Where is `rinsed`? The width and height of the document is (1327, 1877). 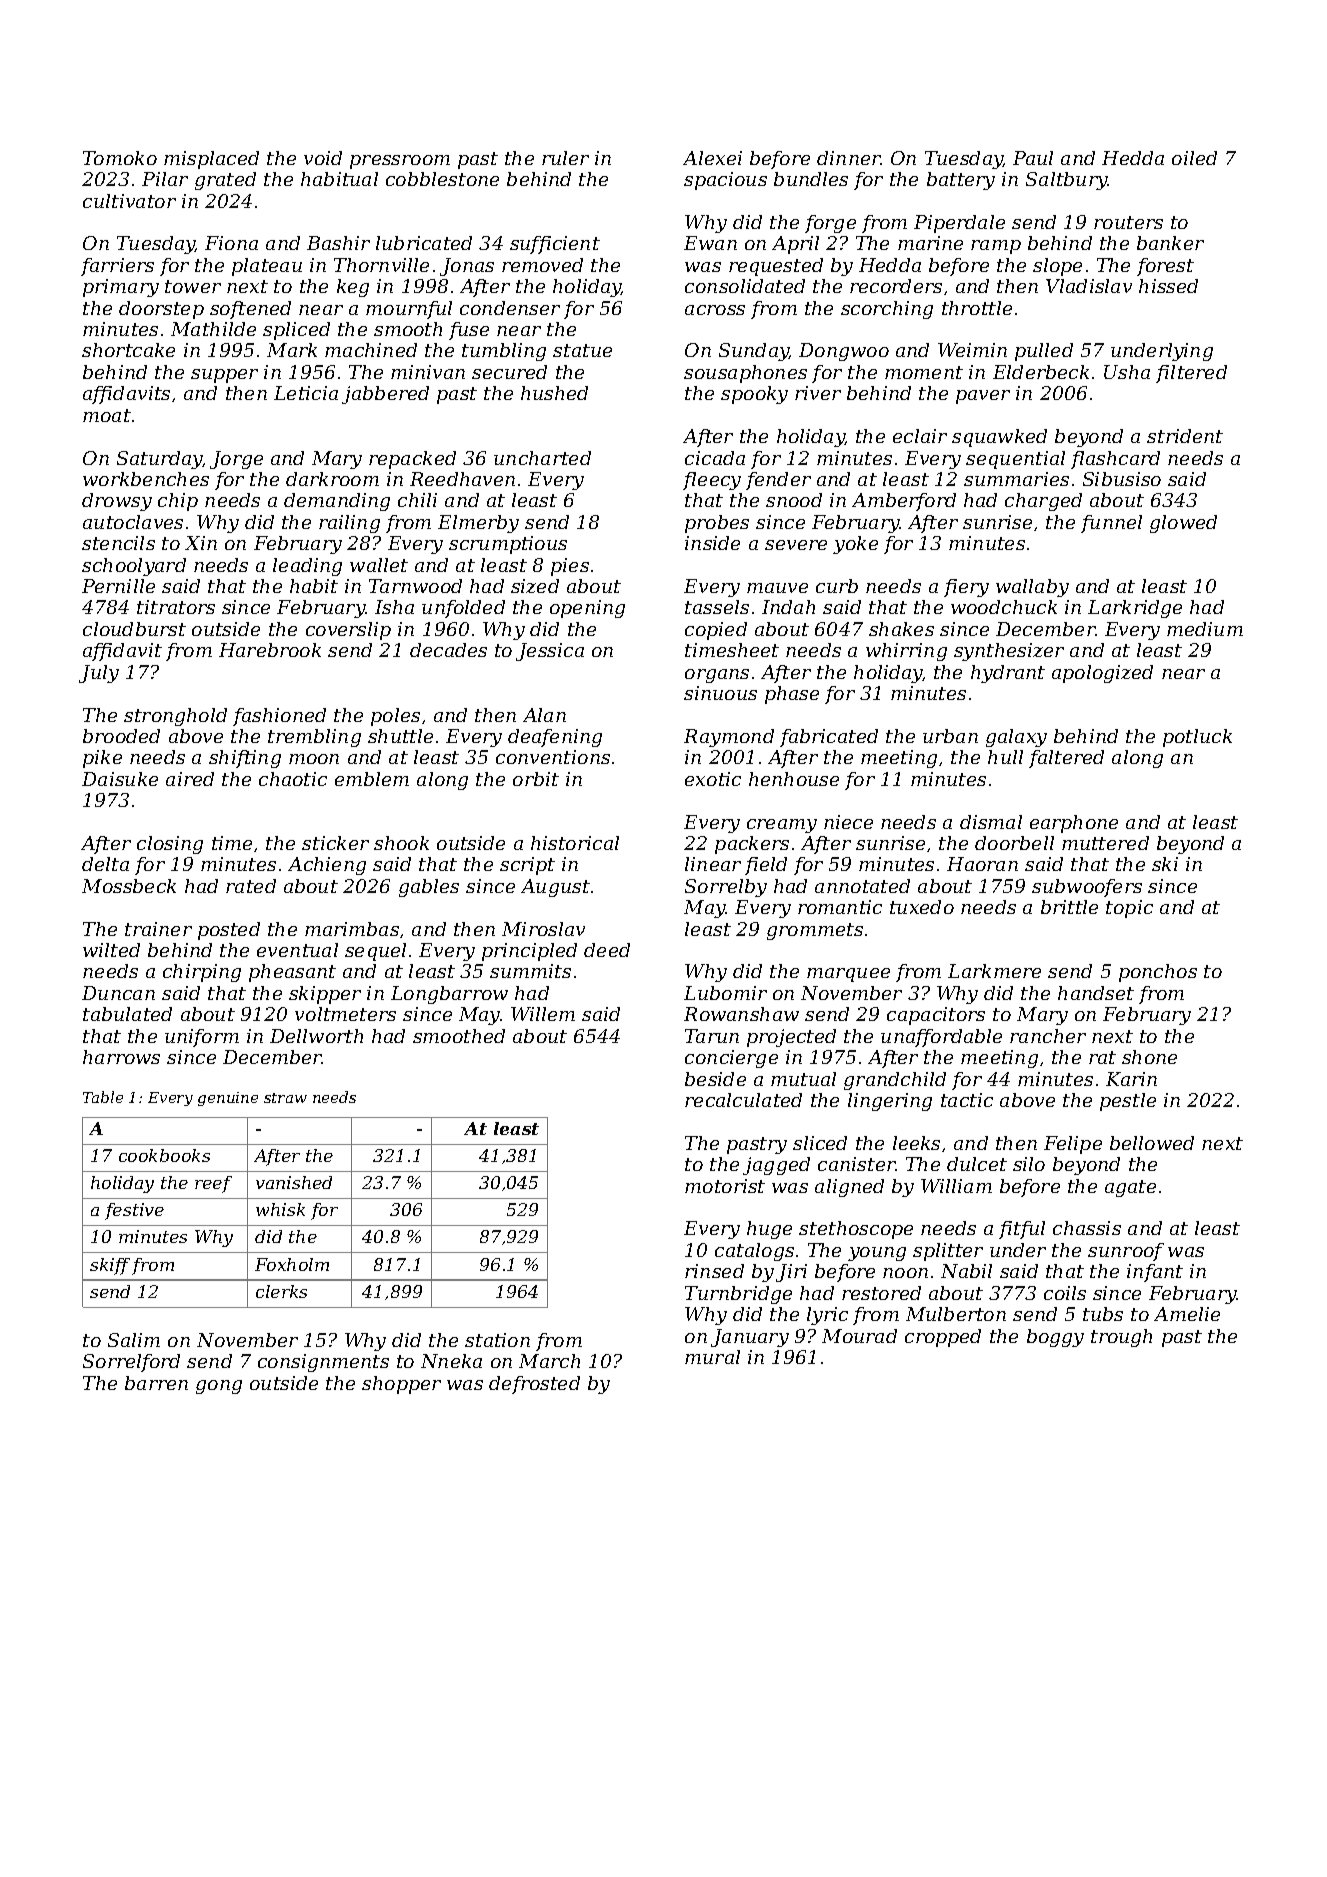
rinsed is located at coordinates (714, 1271).
